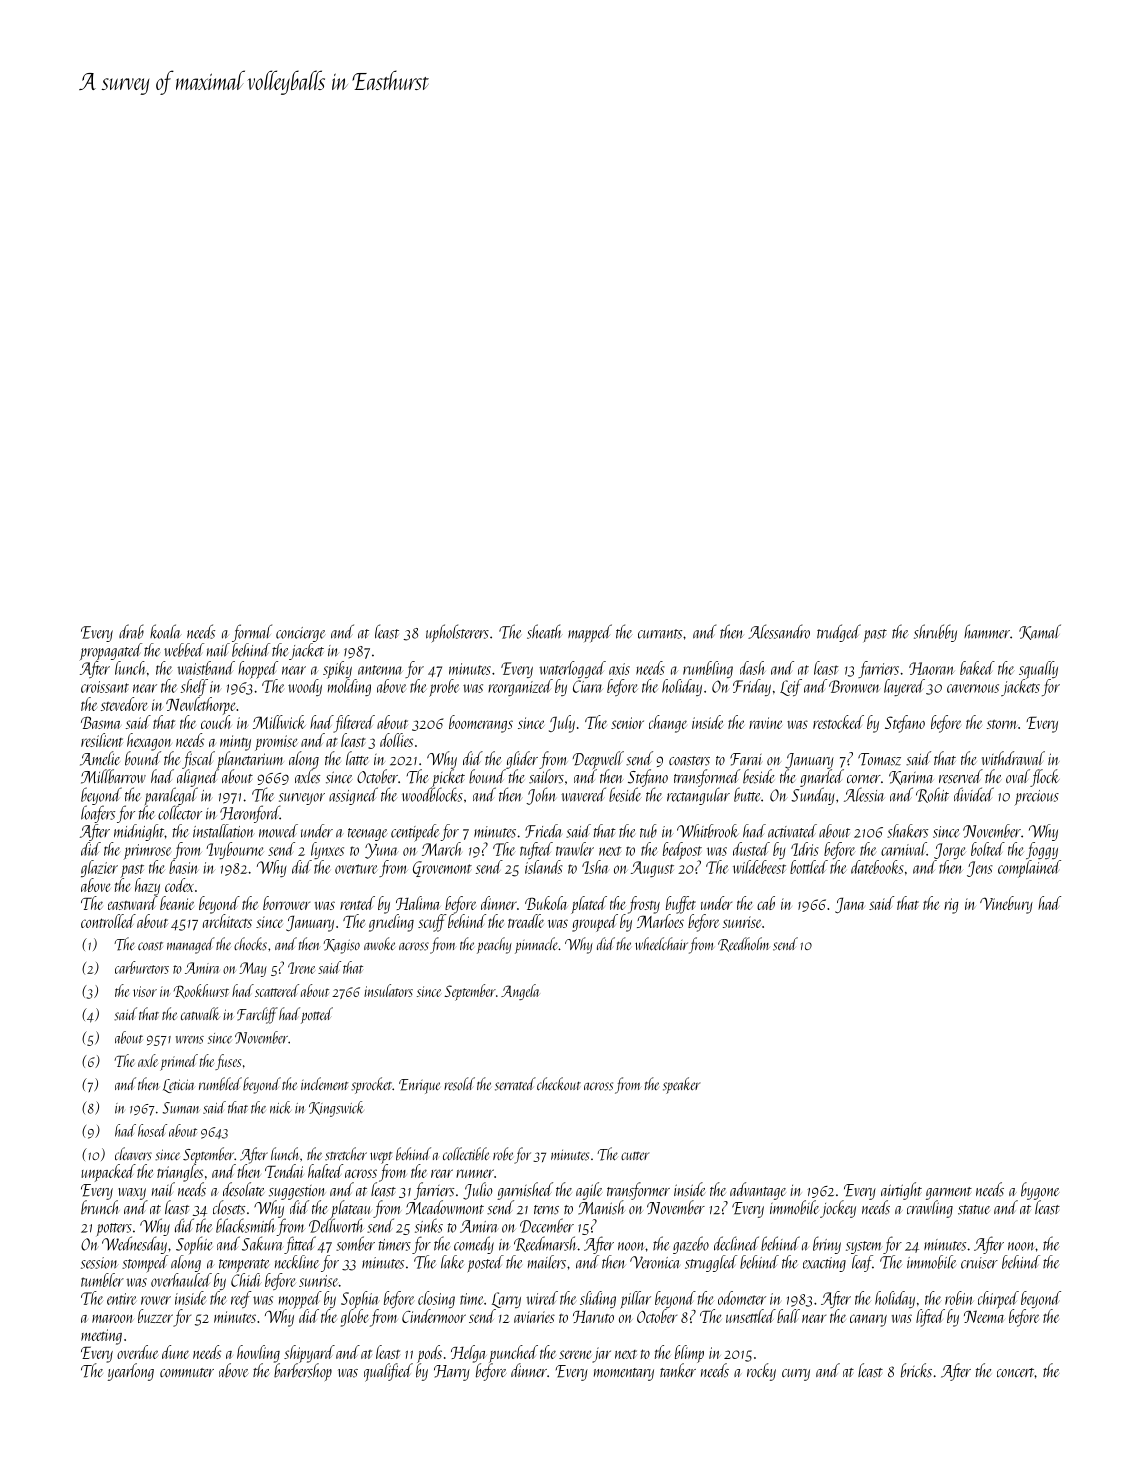  I want to click on bygone, so click(1040, 1191).
